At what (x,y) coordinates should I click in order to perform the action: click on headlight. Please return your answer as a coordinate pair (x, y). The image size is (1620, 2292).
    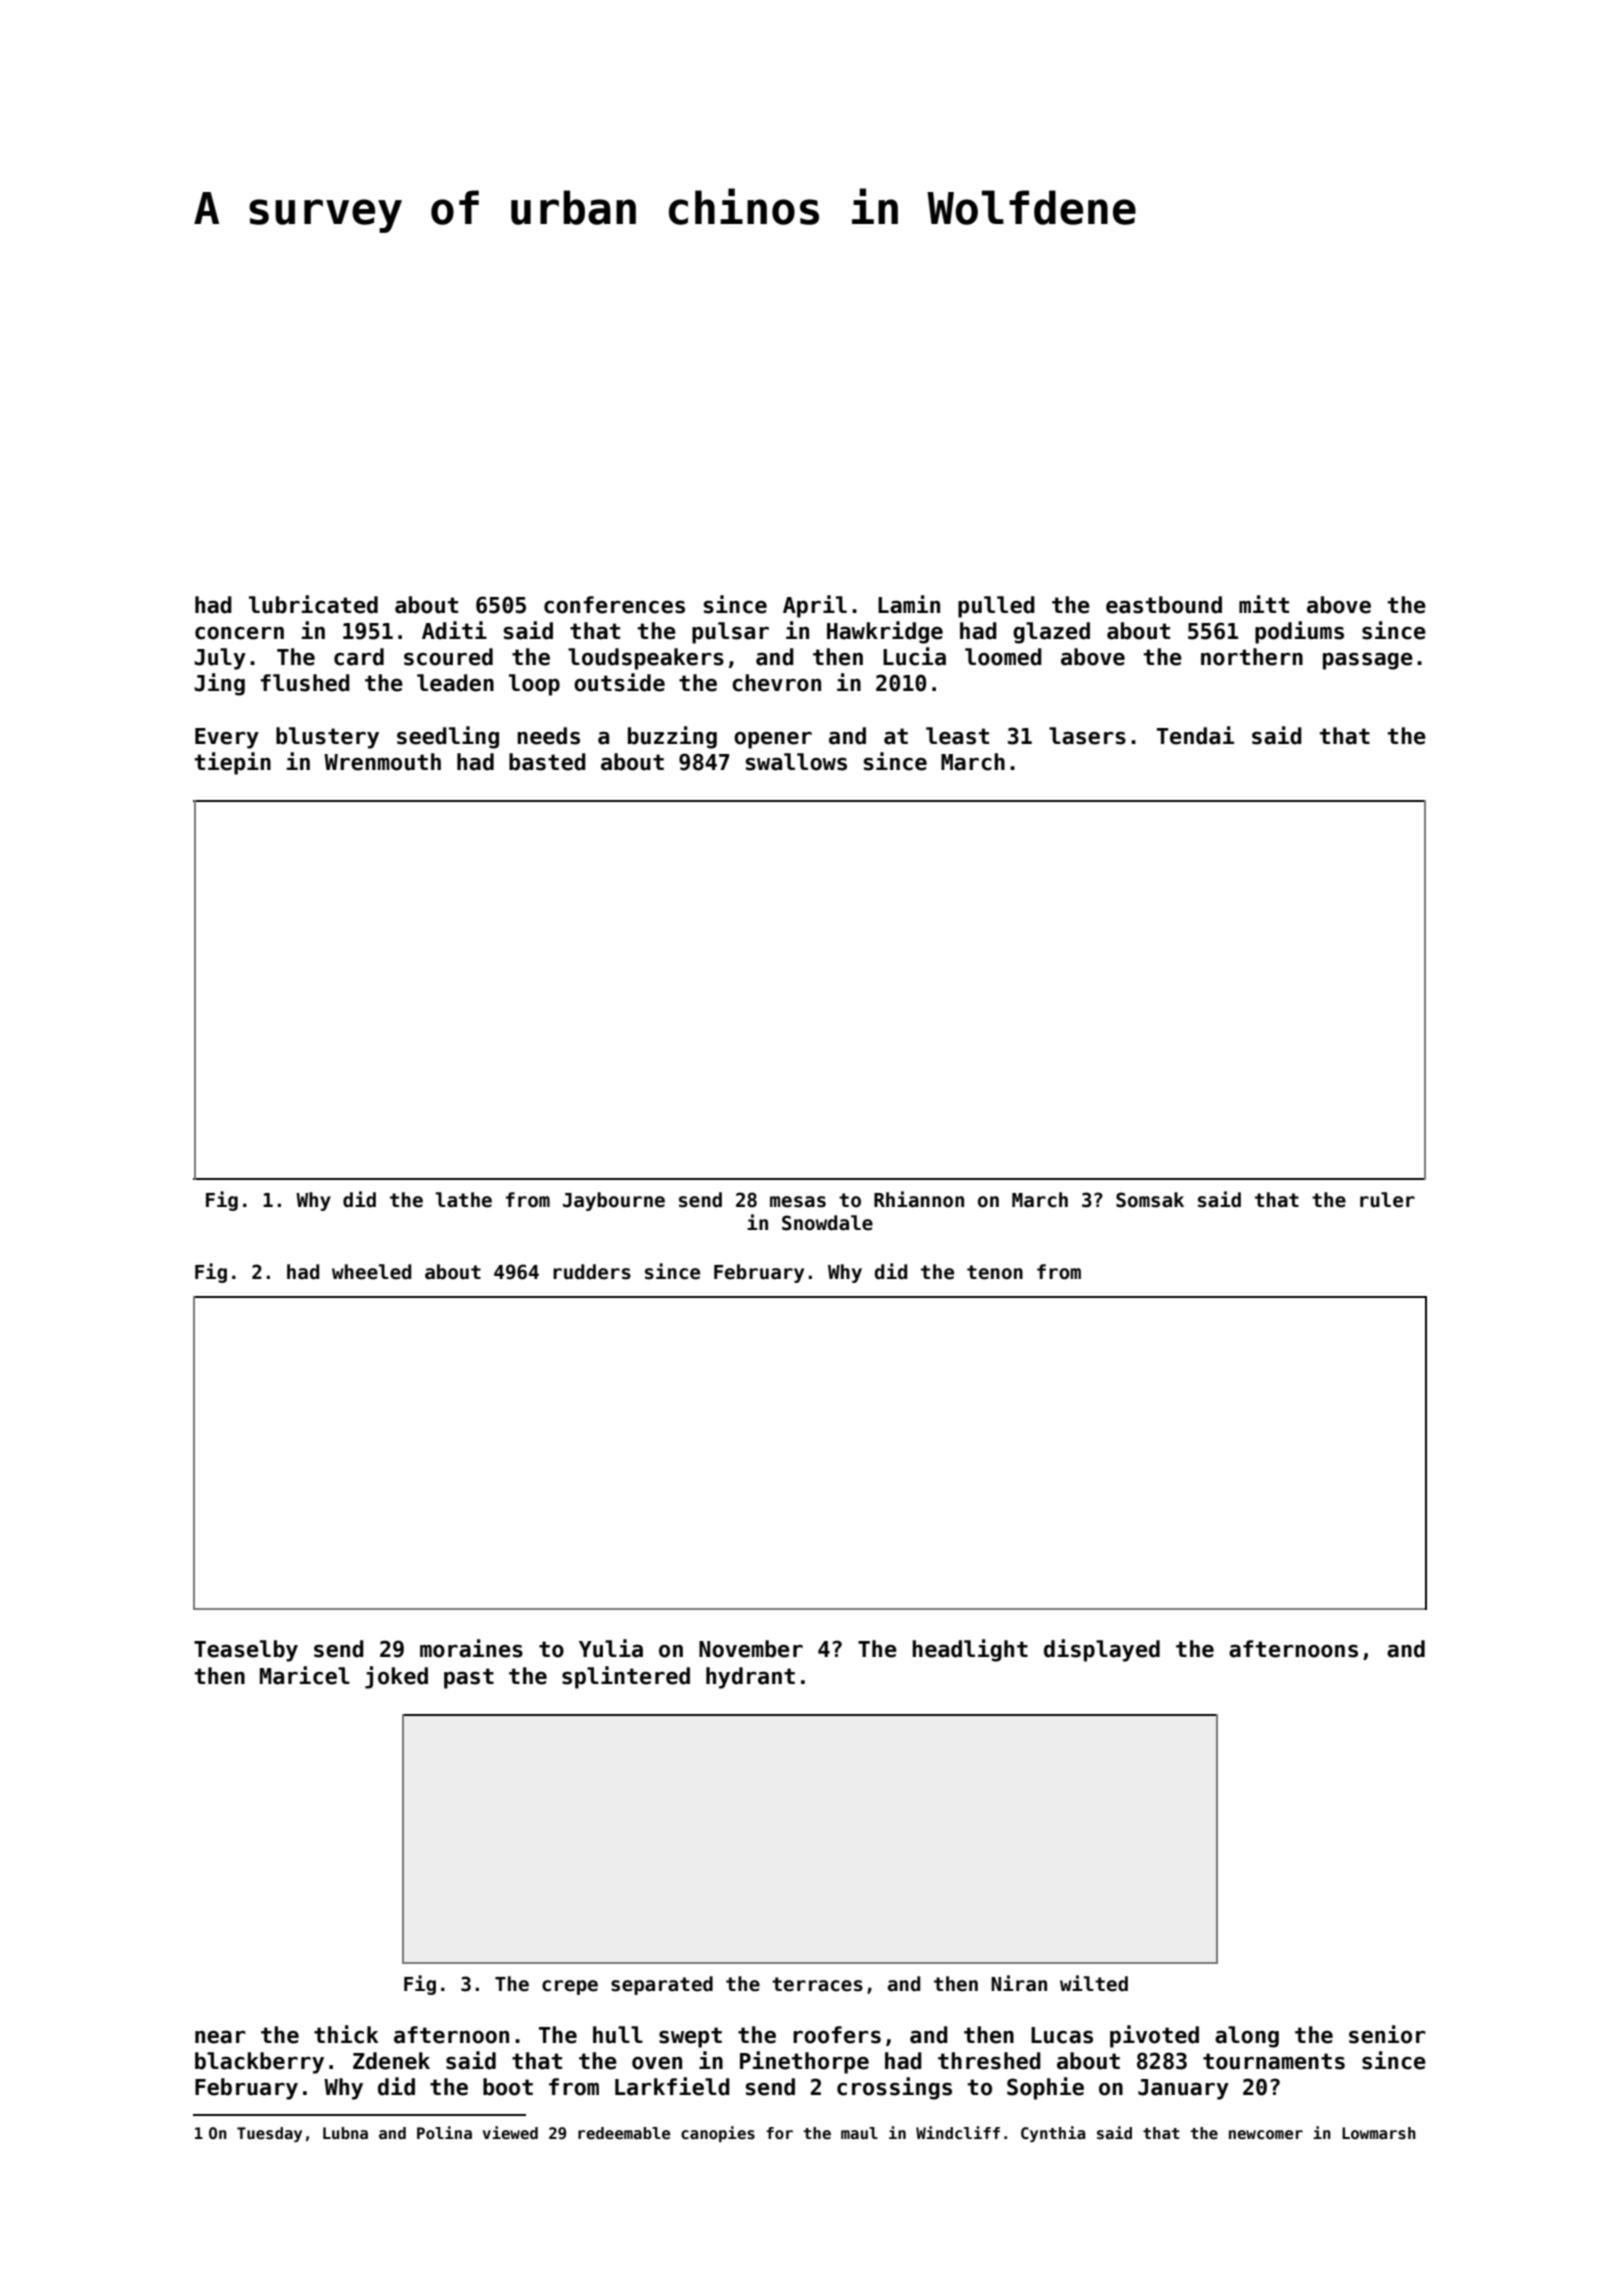
    Looking at the image, I should click on (970, 1650).
